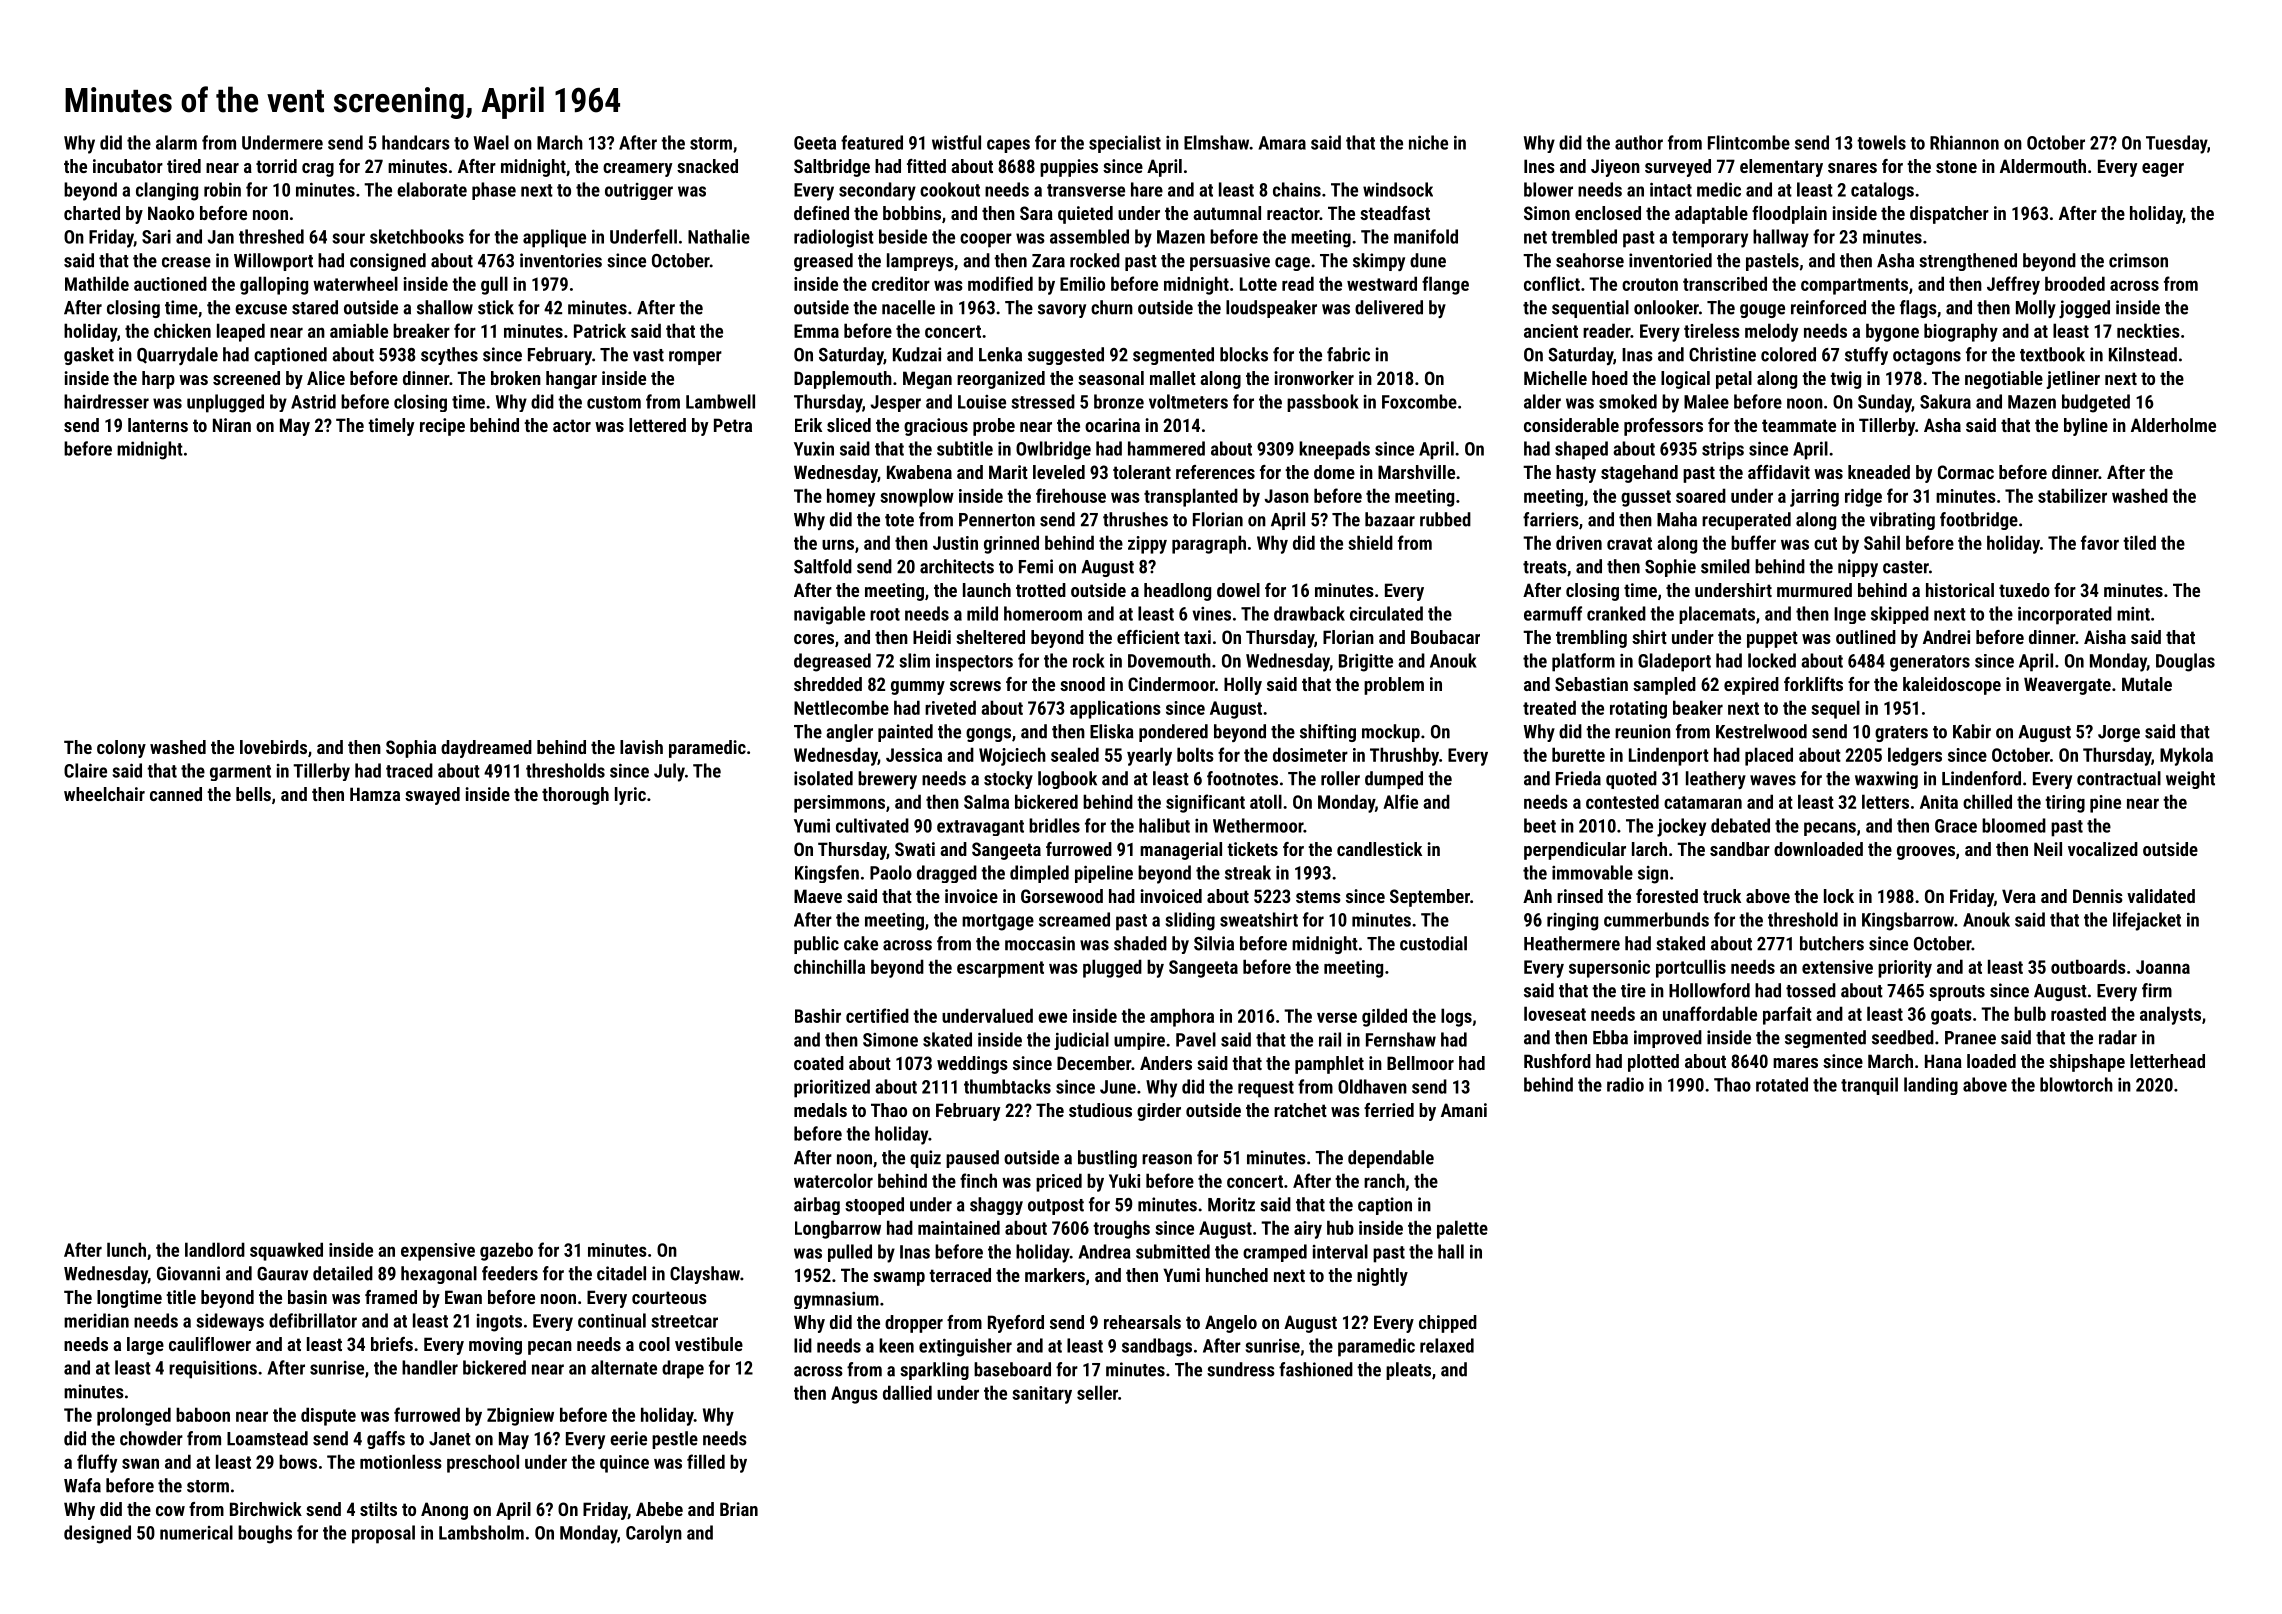 Image resolution: width=2282 pixels, height=1614 pixels. What do you see at coordinates (1408, 1371) in the page?
I see `pleats` at bounding box center [1408, 1371].
